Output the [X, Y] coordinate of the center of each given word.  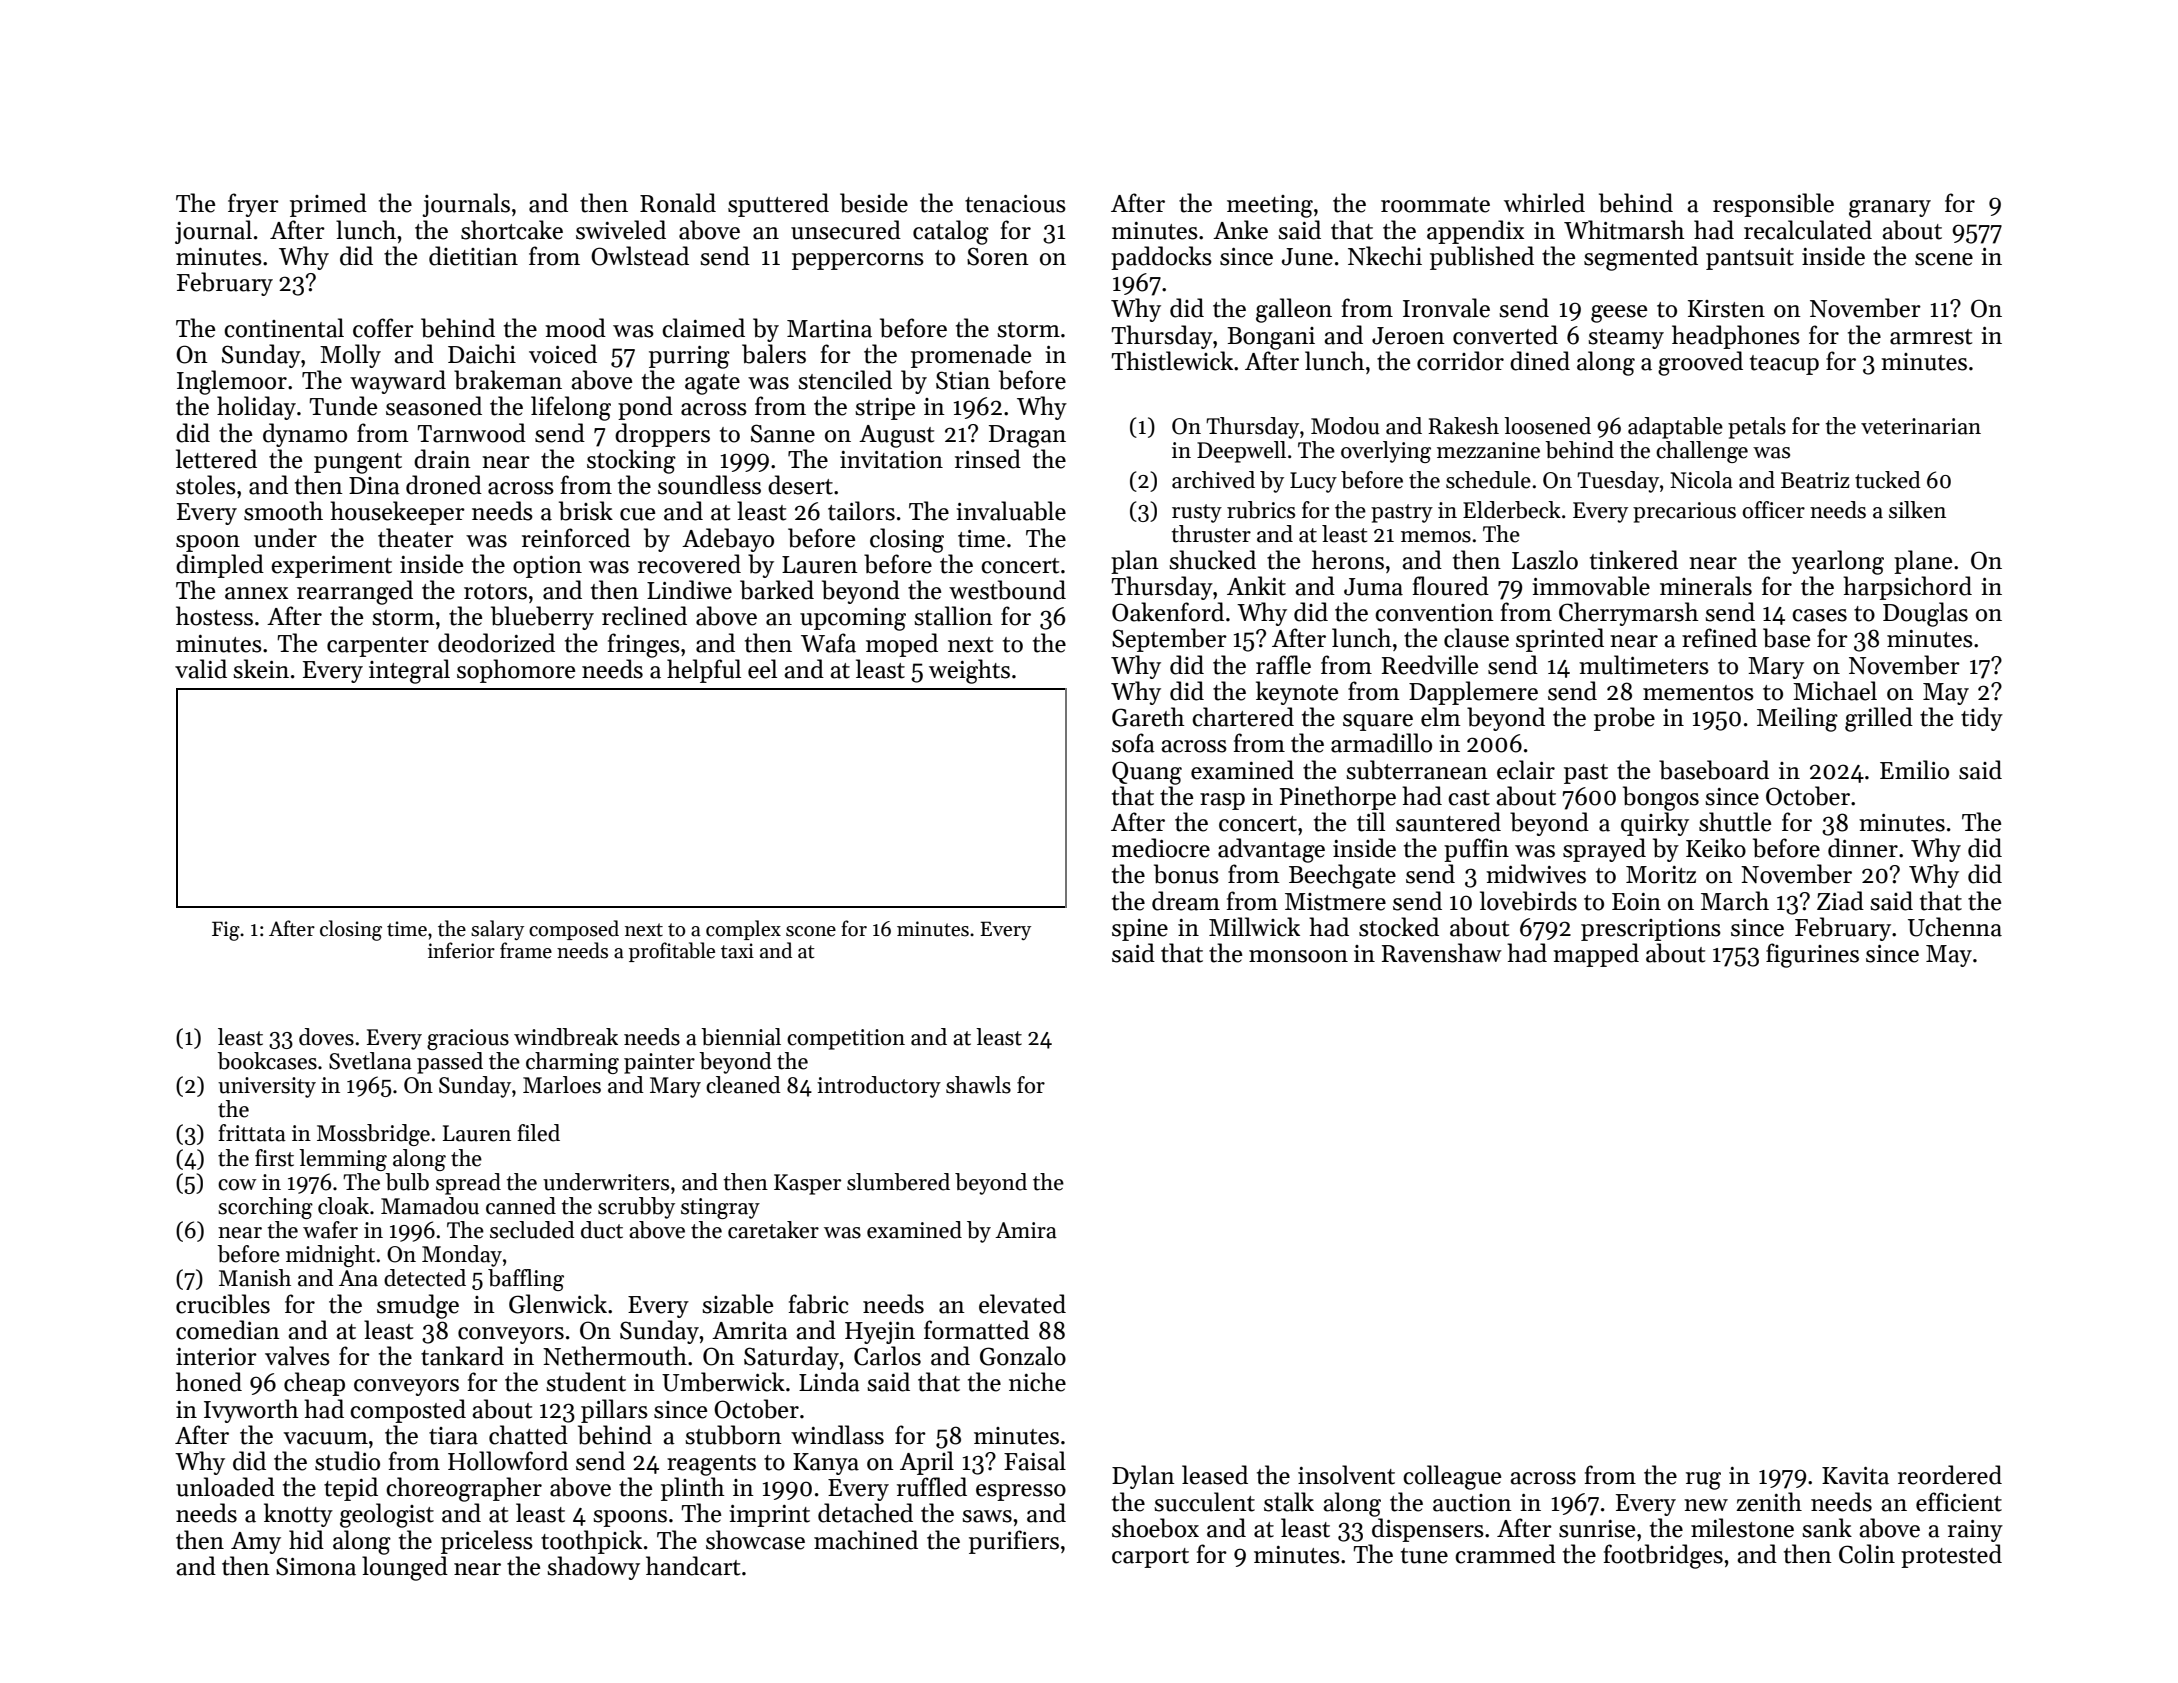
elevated [1022, 1304]
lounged [405, 1568]
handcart [693, 1566]
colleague [1452, 1477]
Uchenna [1955, 927]
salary [497, 930]
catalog [951, 232]
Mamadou [430, 1206]
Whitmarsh [1624, 230]
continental [284, 328]
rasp [1222, 801]
